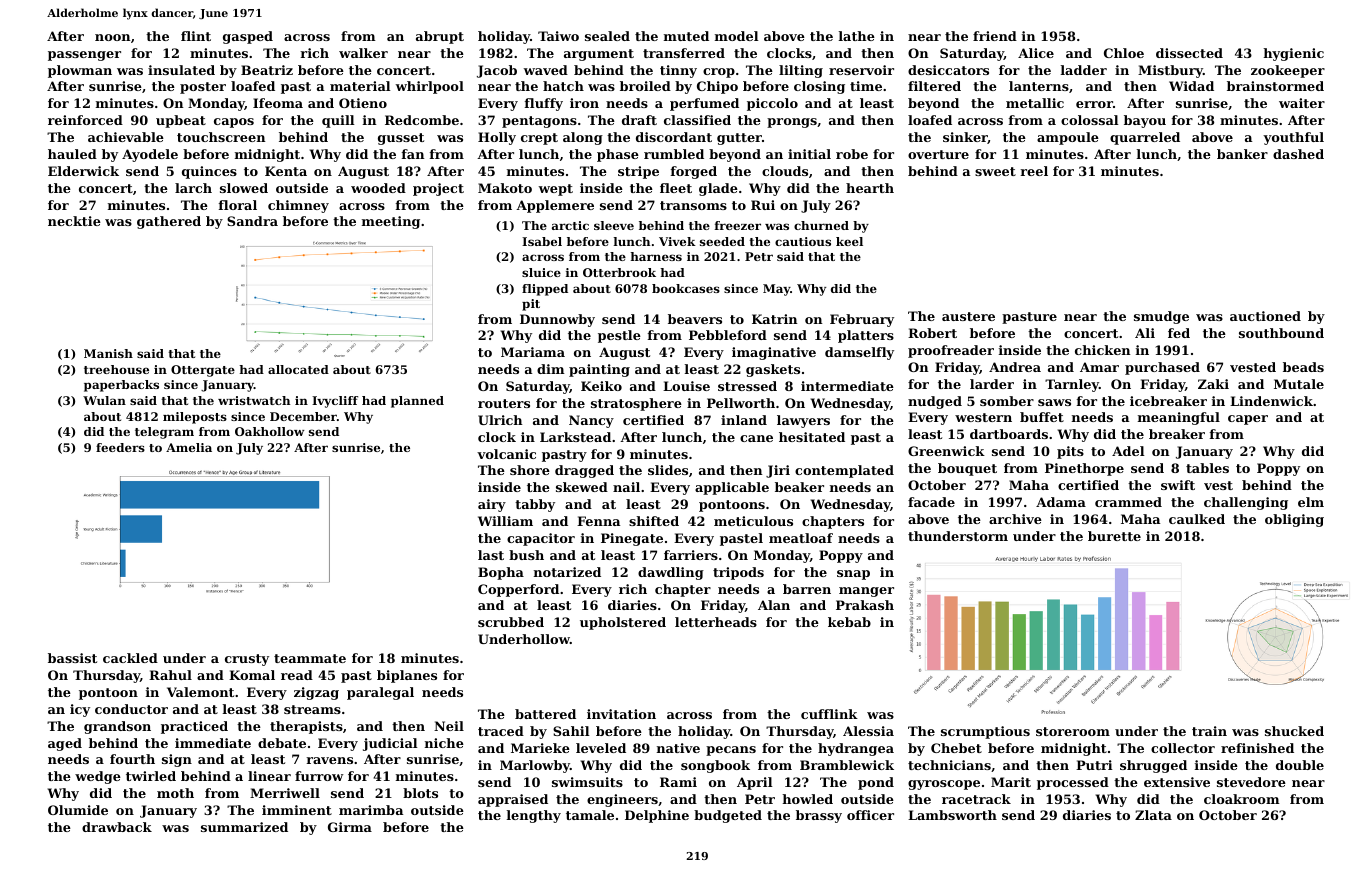 This page has width=1372, height=887. Describe the element at coordinates (715, 766) in the page. I see `songbook` at that location.
